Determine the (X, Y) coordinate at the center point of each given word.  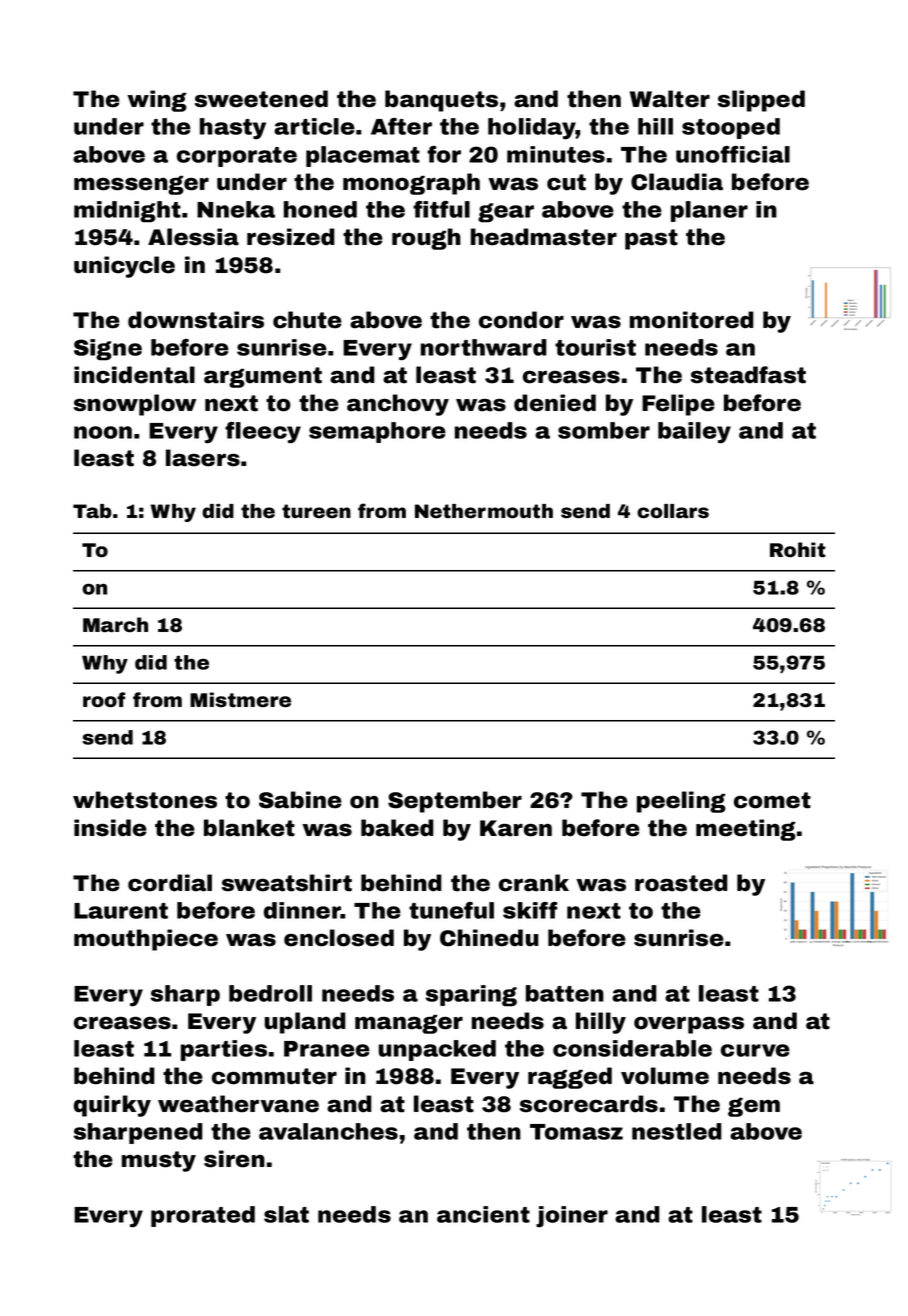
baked (397, 828)
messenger (141, 185)
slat (286, 1214)
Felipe (678, 405)
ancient (483, 1214)
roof (104, 700)
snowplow (135, 405)
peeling (681, 802)
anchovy (398, 405)
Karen (516, 828)
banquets (441, 101)
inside (110, 828)
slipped (761, 101)
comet (772, 800)
